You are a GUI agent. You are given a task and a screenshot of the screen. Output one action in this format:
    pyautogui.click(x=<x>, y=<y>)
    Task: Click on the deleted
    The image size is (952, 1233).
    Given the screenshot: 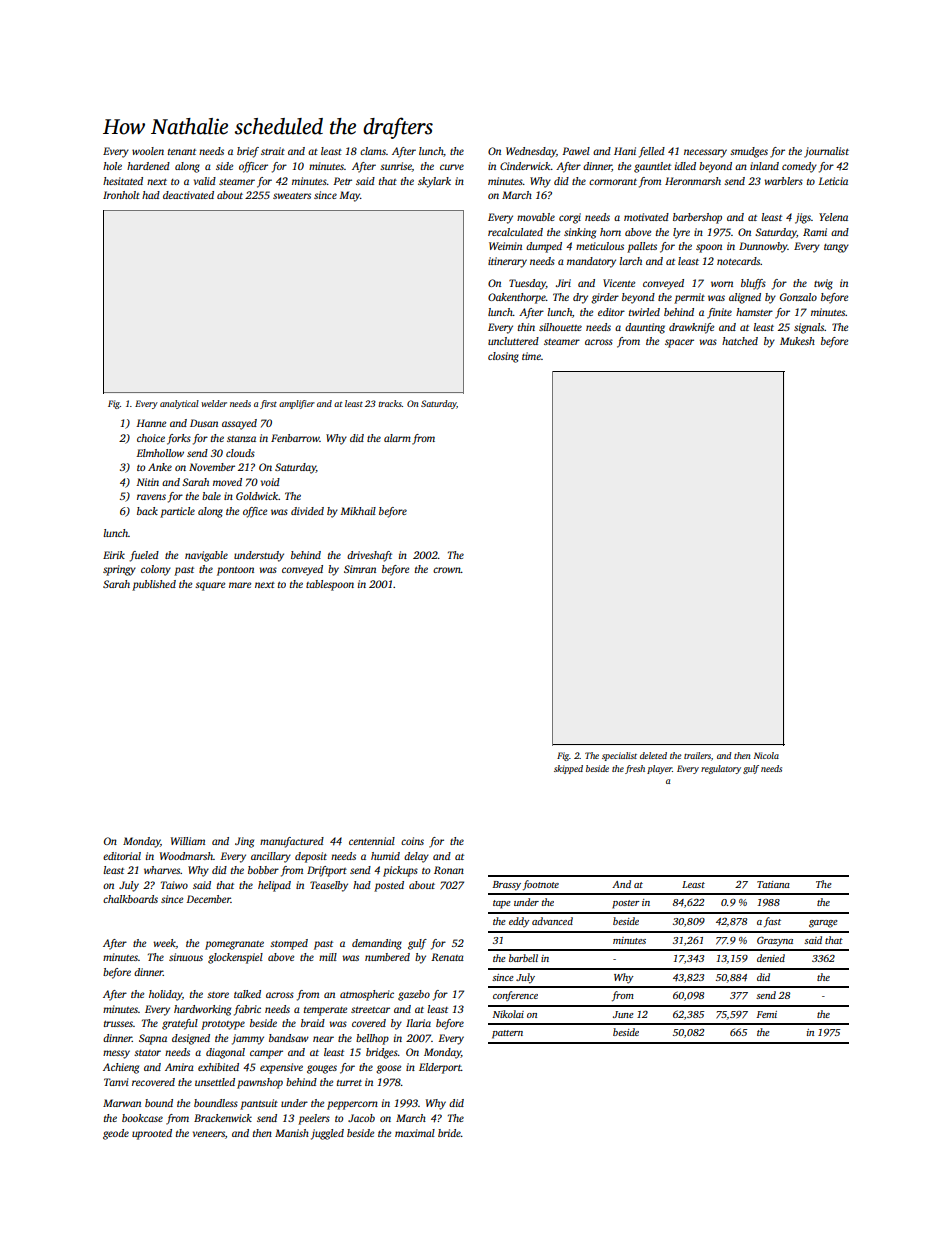 What is the action you would take?
    pyautogui.click(x=653, y=755)
